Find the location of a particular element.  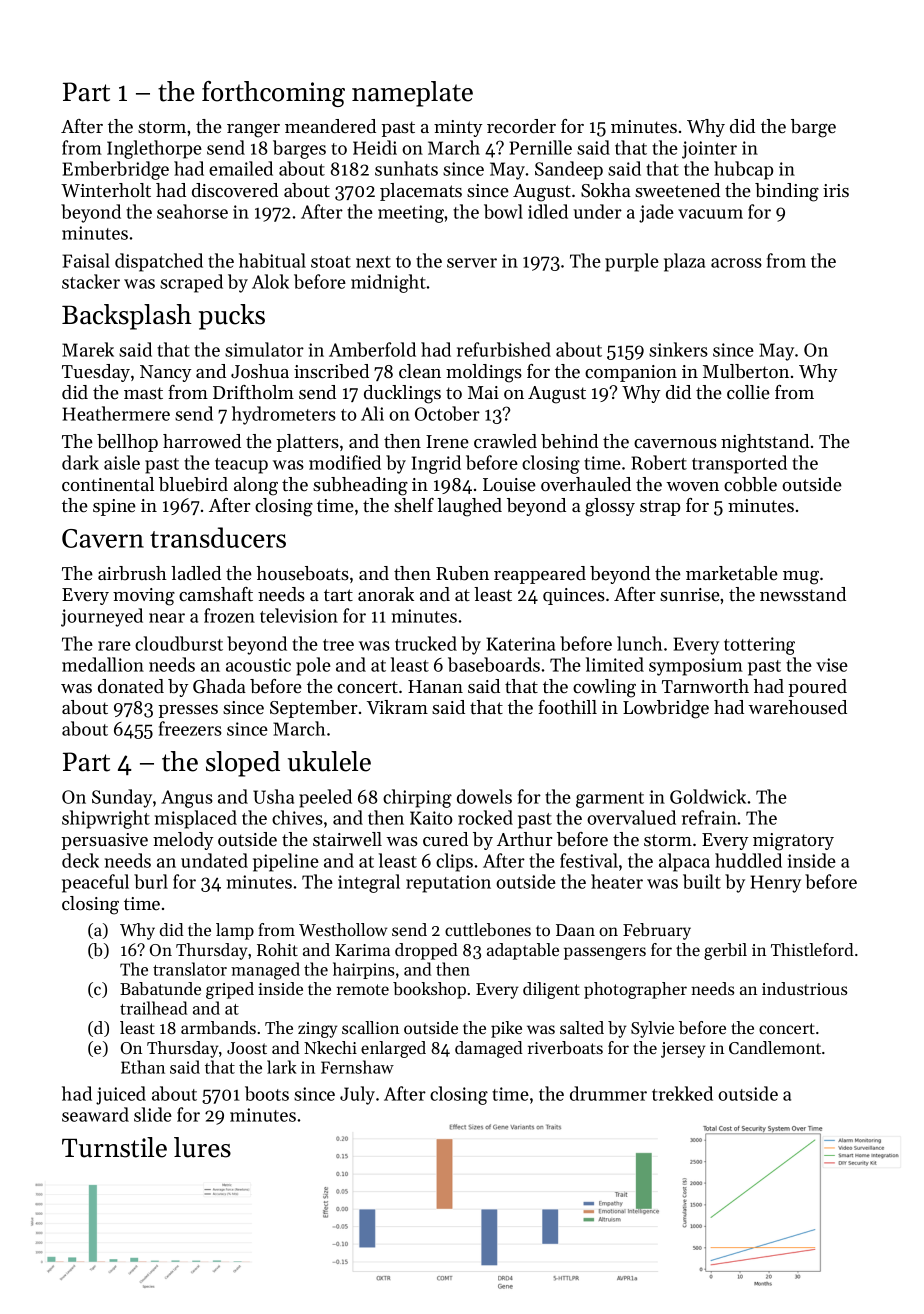

damaged is located at coordinates (489, 1049).
